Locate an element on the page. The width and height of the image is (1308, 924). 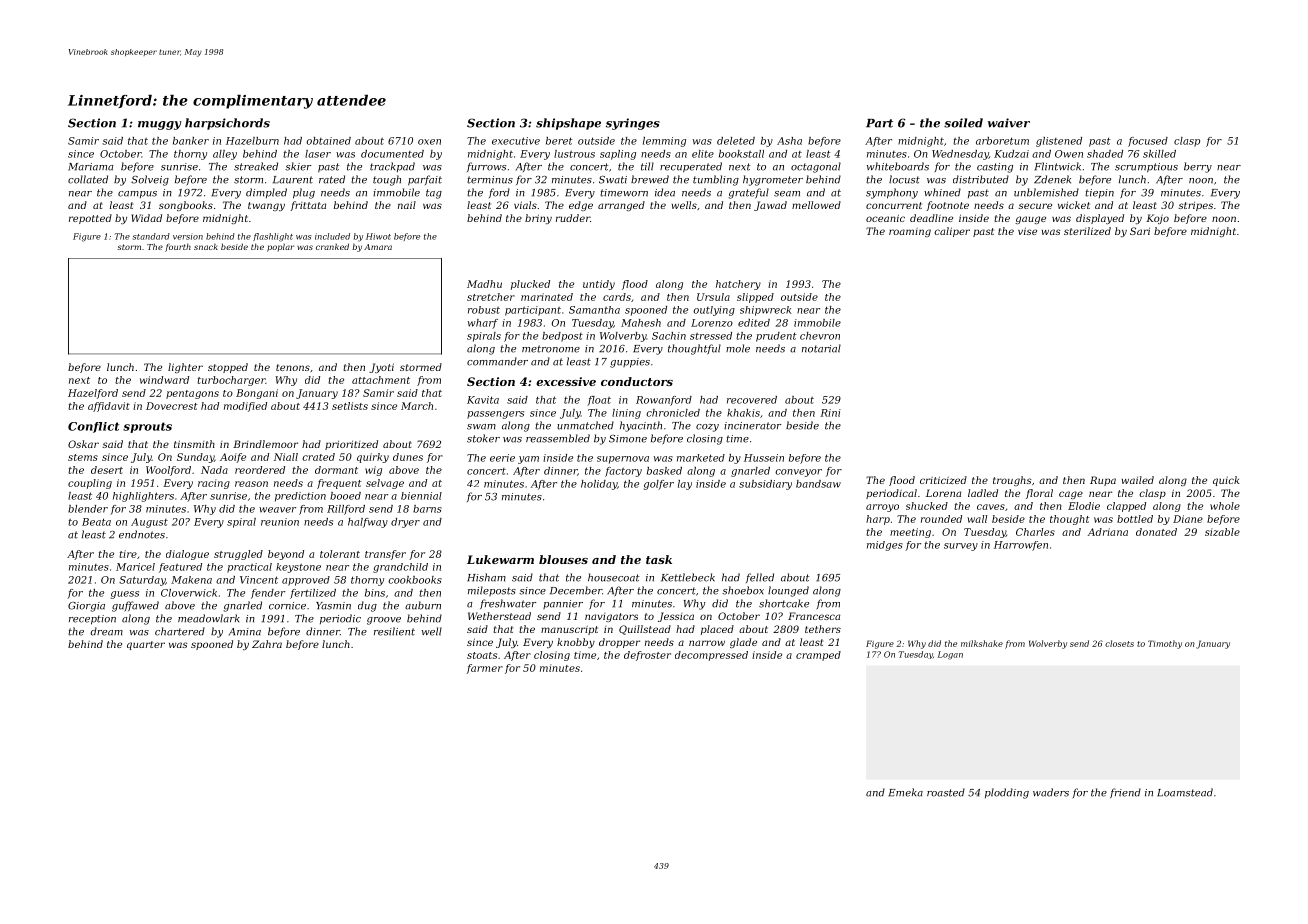
Mariama is located at coordinates (90, 167).
